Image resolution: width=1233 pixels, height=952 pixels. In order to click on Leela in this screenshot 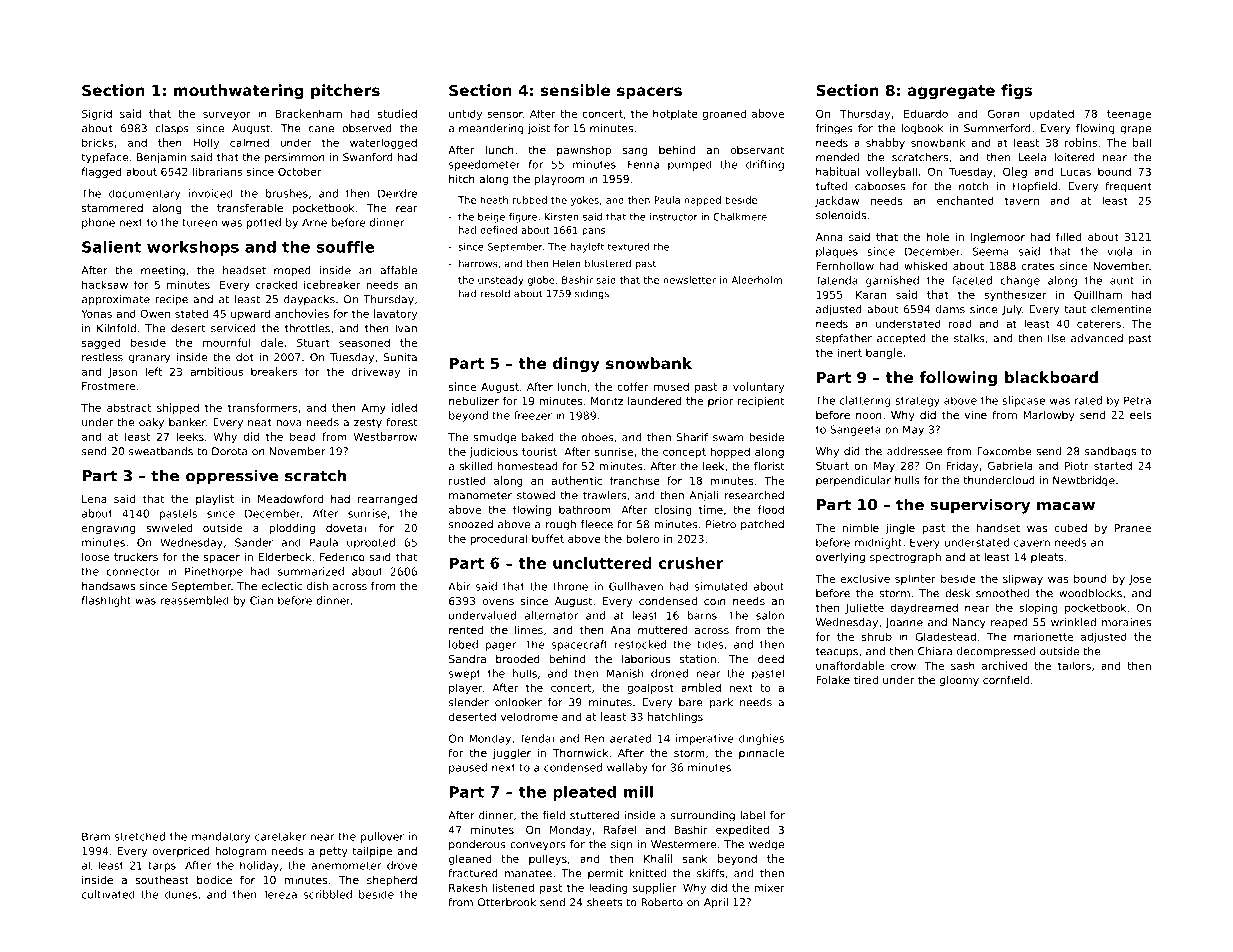, I will do `click(1032, 157)`.
